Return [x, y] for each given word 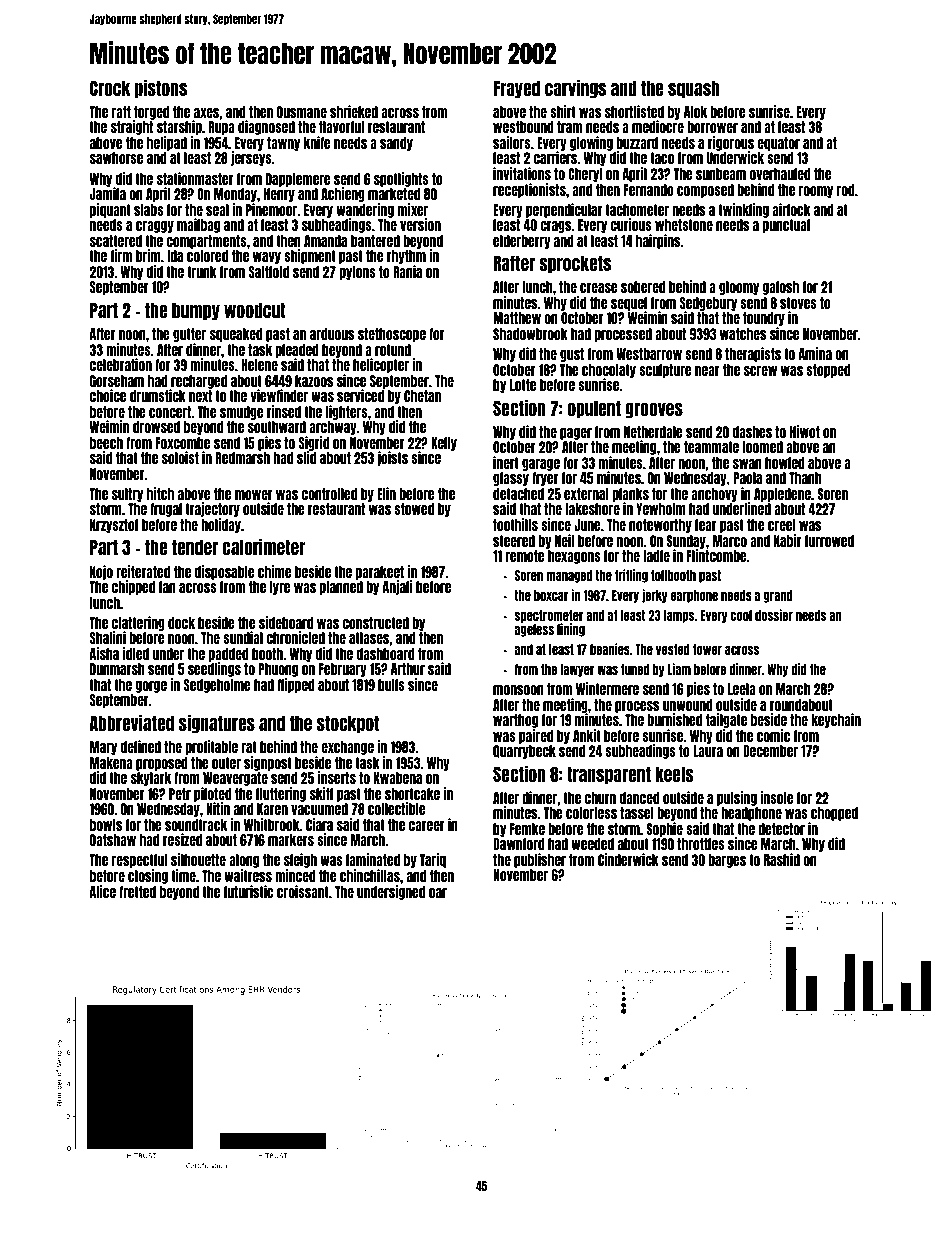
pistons [161, 88]
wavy [267, 258]
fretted [137, 892]
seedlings [214, 670]
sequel [629, 304]
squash [694, 89]
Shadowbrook [530, 334]
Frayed [516, 89]
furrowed [829, 541]
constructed [376, 623]
